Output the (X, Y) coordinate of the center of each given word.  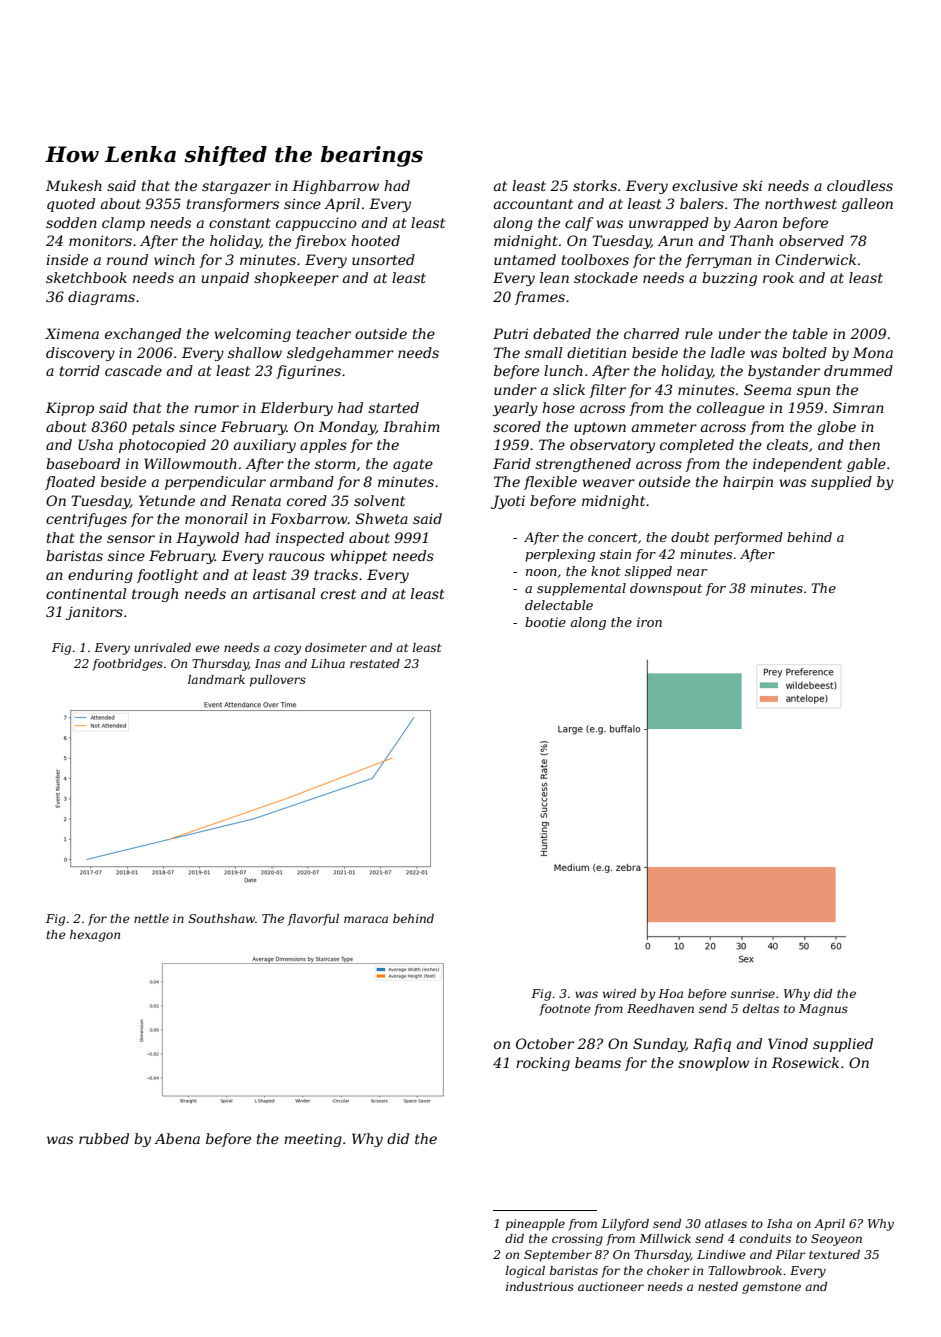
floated (70, 483)
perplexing (560, 555)
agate (413, 465)
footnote (565, 1010)
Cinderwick (815, 259)
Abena (177, 1138)
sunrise (753, 993)
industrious (540, 1286)
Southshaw (222, 918)
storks (595, 185)
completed (697, 446)
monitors (100, 240)
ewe (208, 648)
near (692, 572)
